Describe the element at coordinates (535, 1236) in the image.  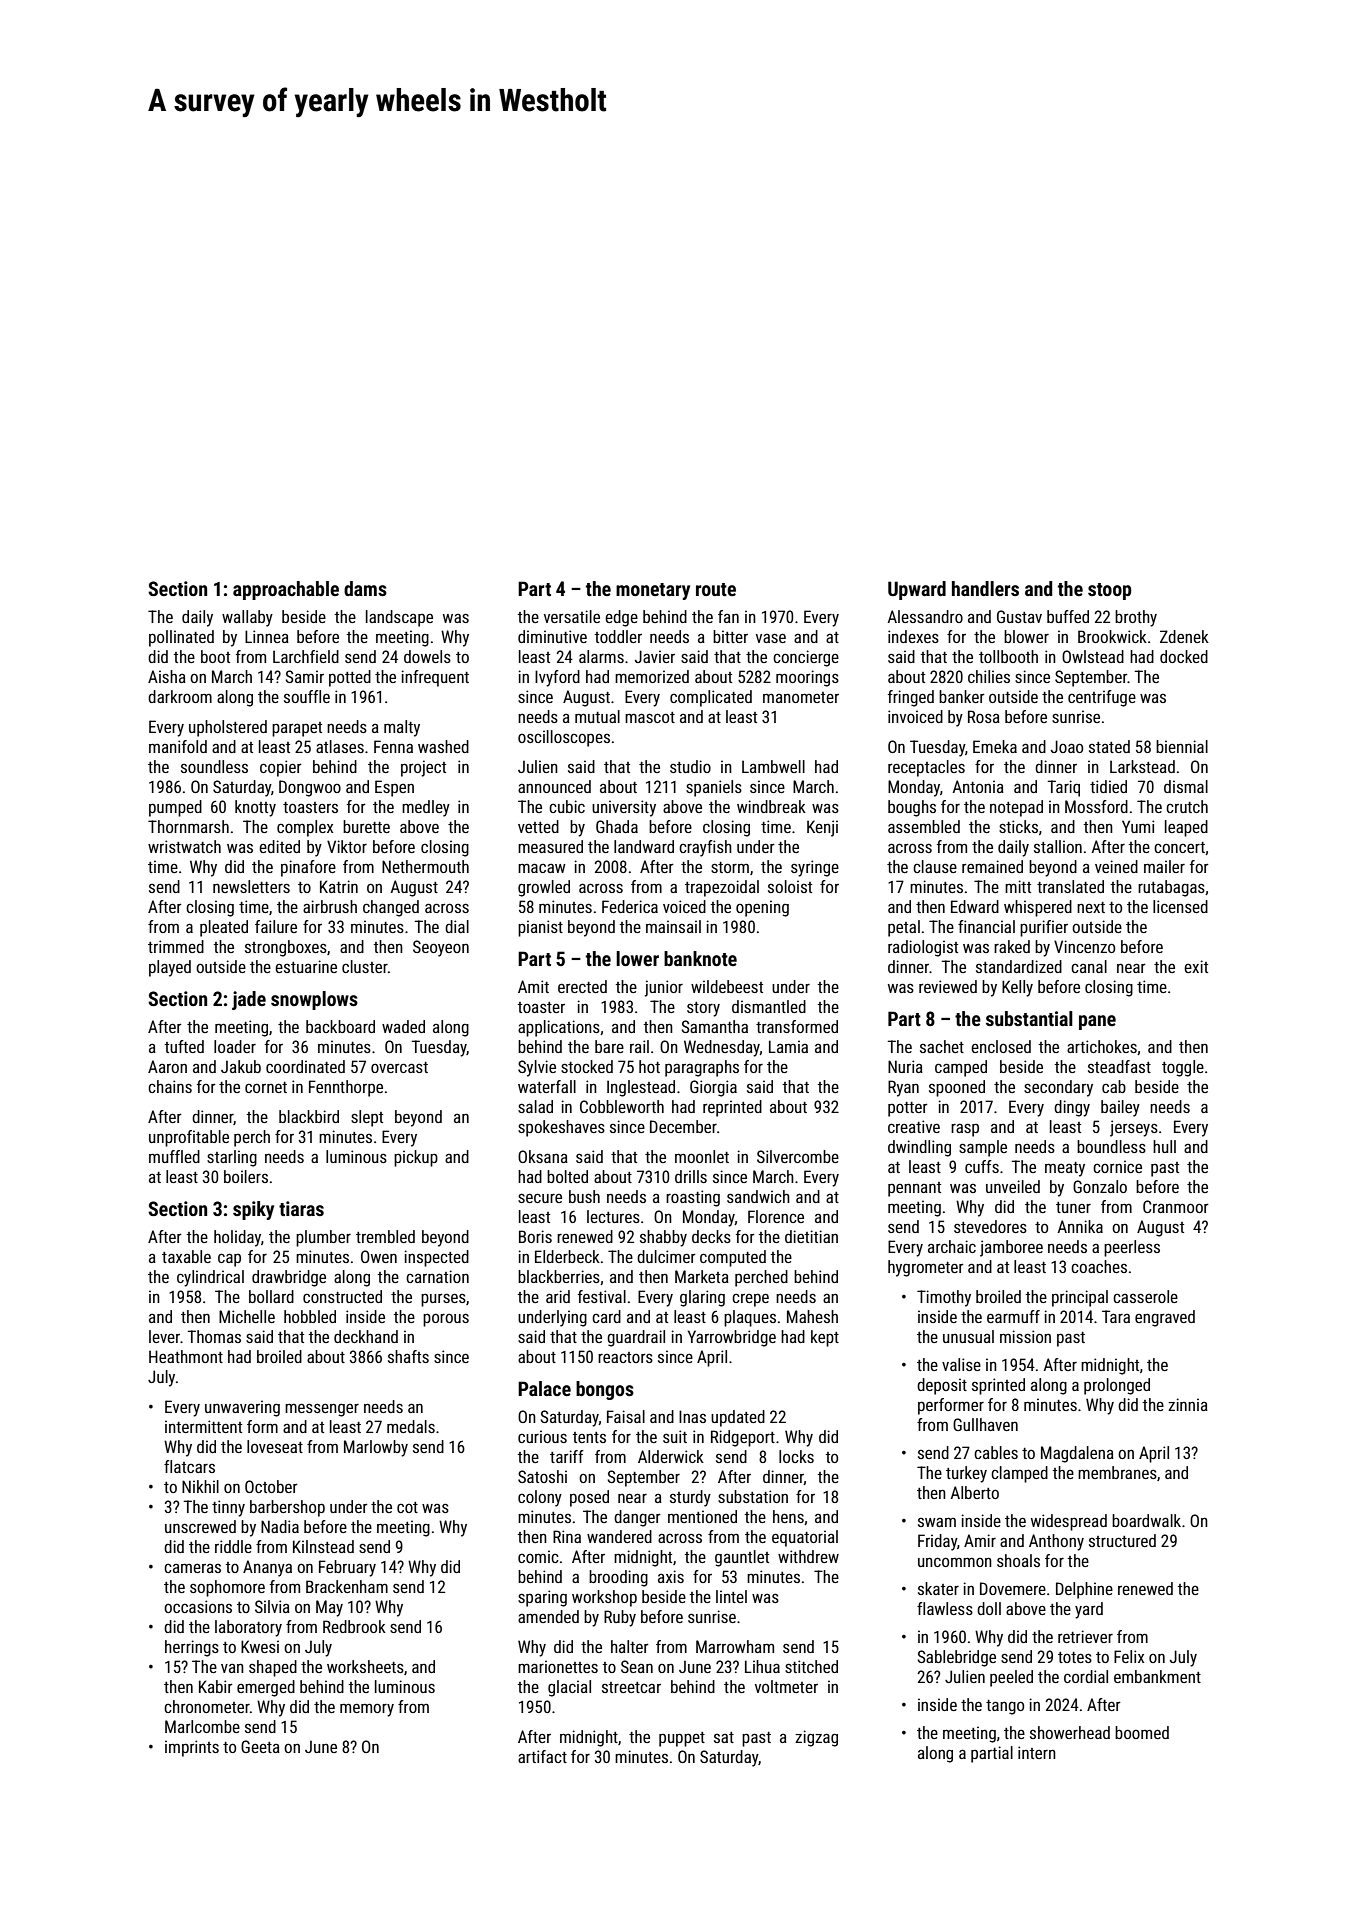
I see `Boris` at that location.
